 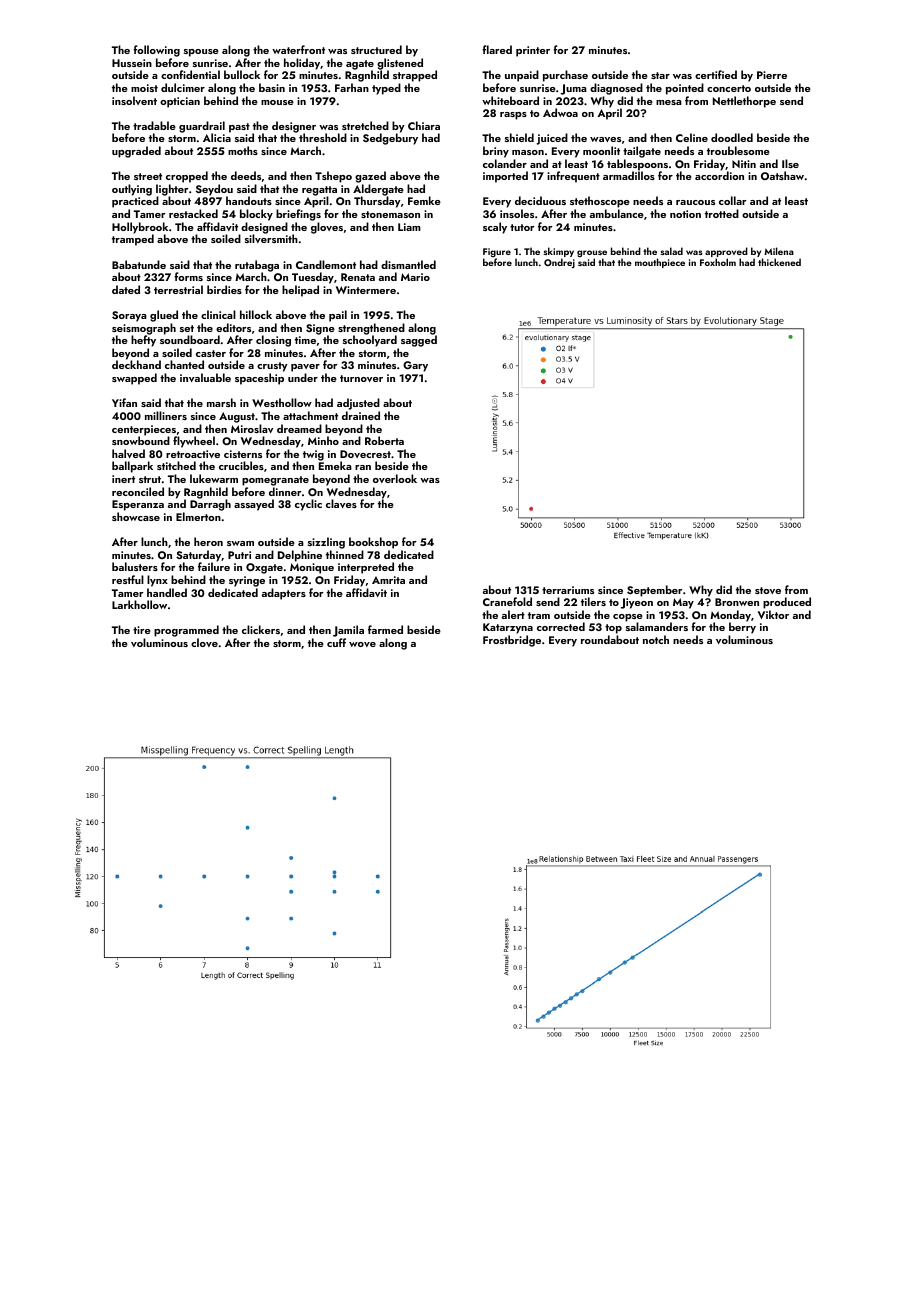 What do you see at coordinates (772, 75) in the image?
I see `Pierre` at bounding box center [772, 75].
